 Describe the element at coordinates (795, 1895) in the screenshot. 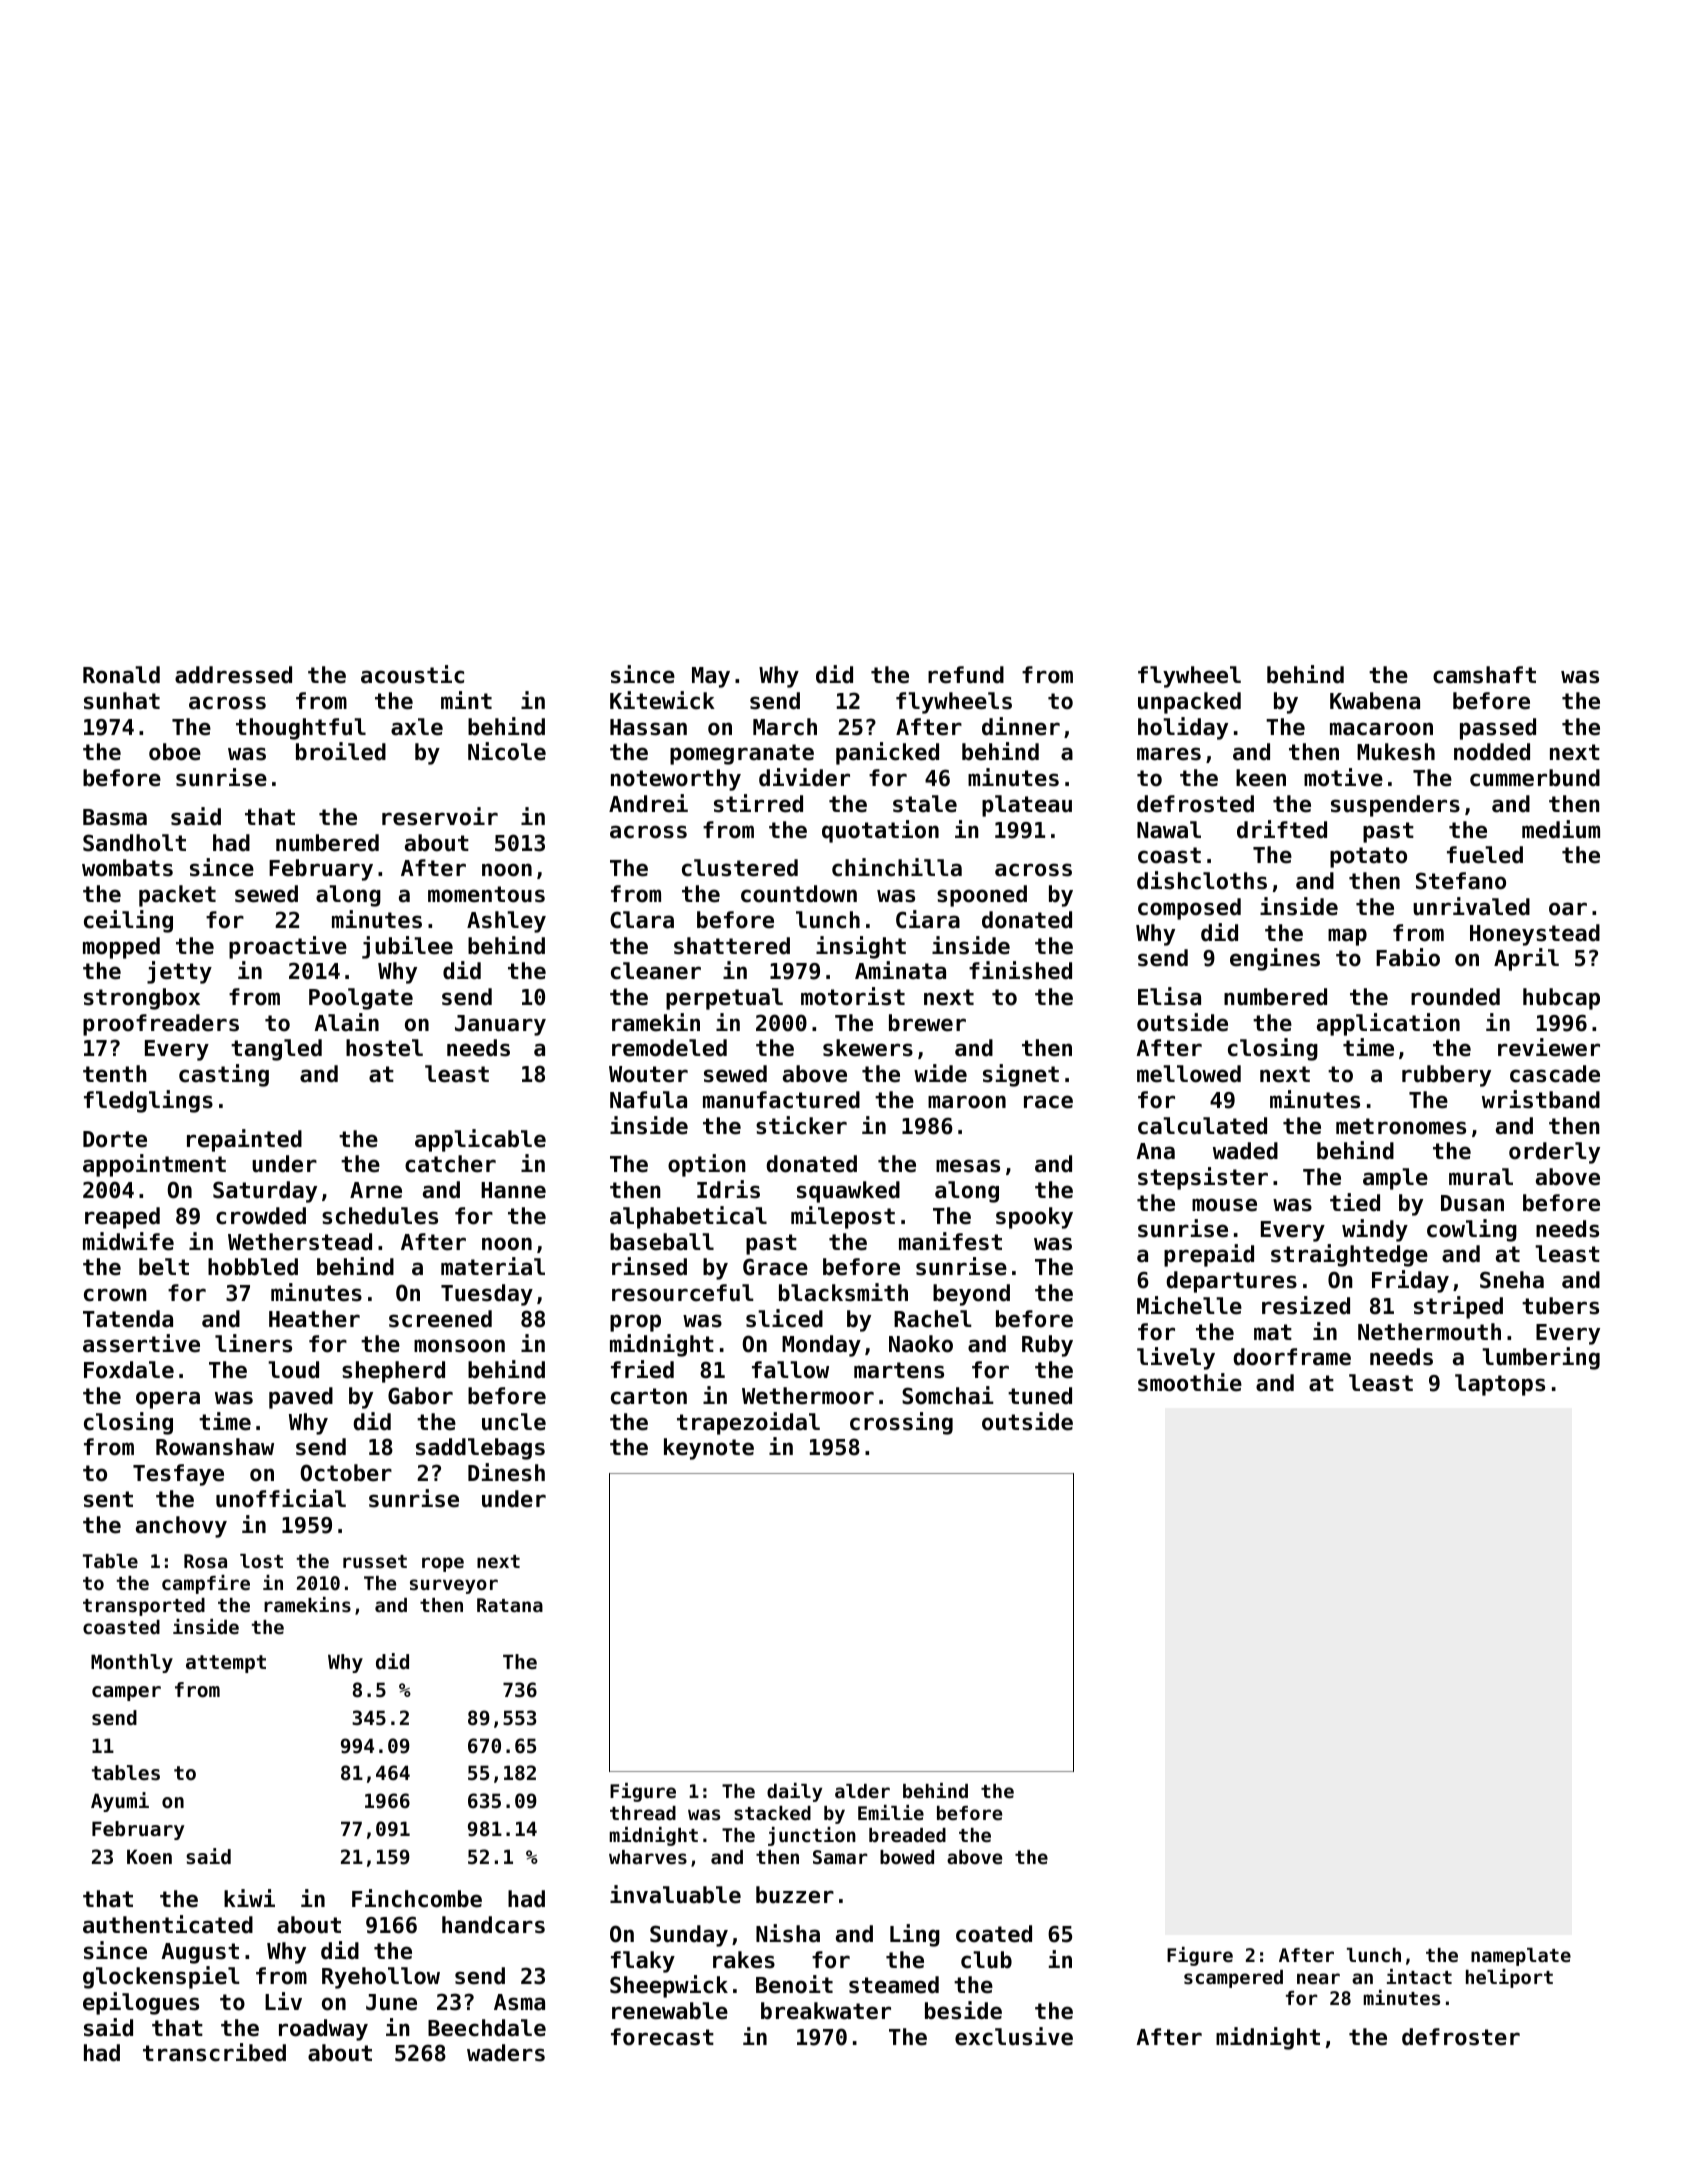

I see `buzzer` at that location.
